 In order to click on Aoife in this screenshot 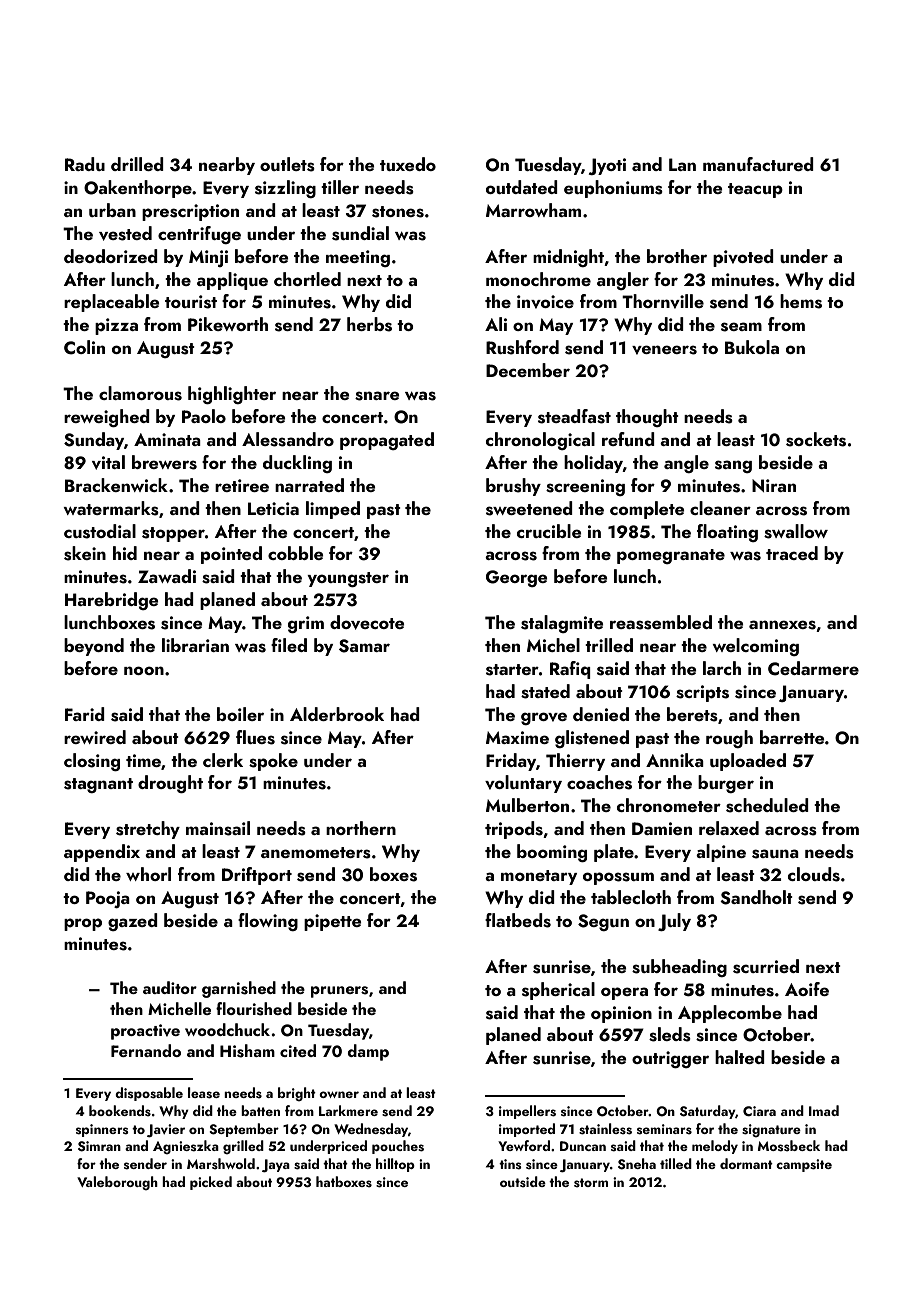, I will do `click(807, 989)`.
